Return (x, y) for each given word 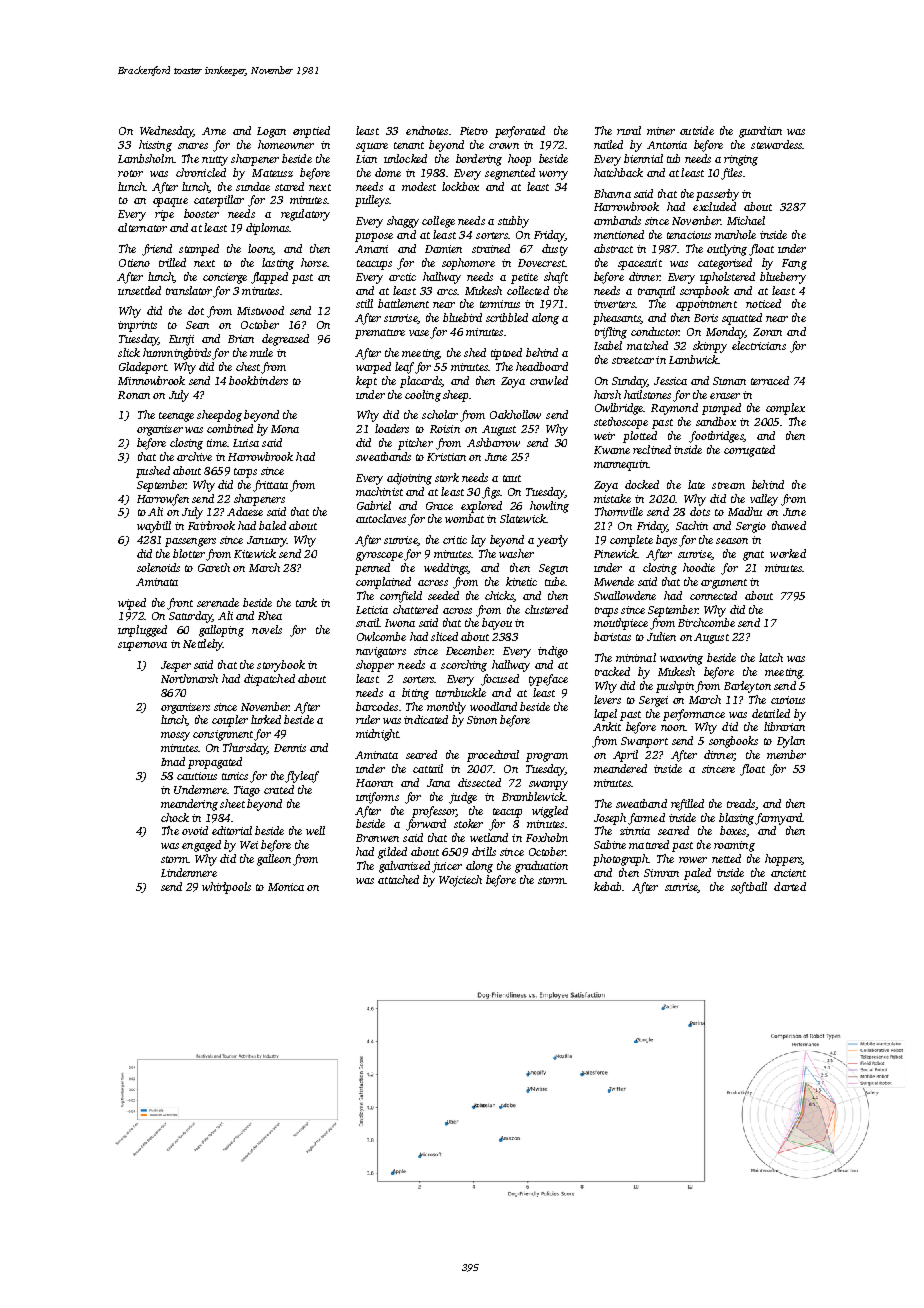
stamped (199, 250)
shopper (375, 666)
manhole (735, 234)
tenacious (689, 235)
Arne (214, 131)
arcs (447, 292)
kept (366, 382)
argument (724, 584)
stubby (513, 222)
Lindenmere (189, 872)
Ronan (134, 395)
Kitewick (255, 553)
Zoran (767, 332)
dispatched (269, 680)
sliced (444, 636)
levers (607, 699)
